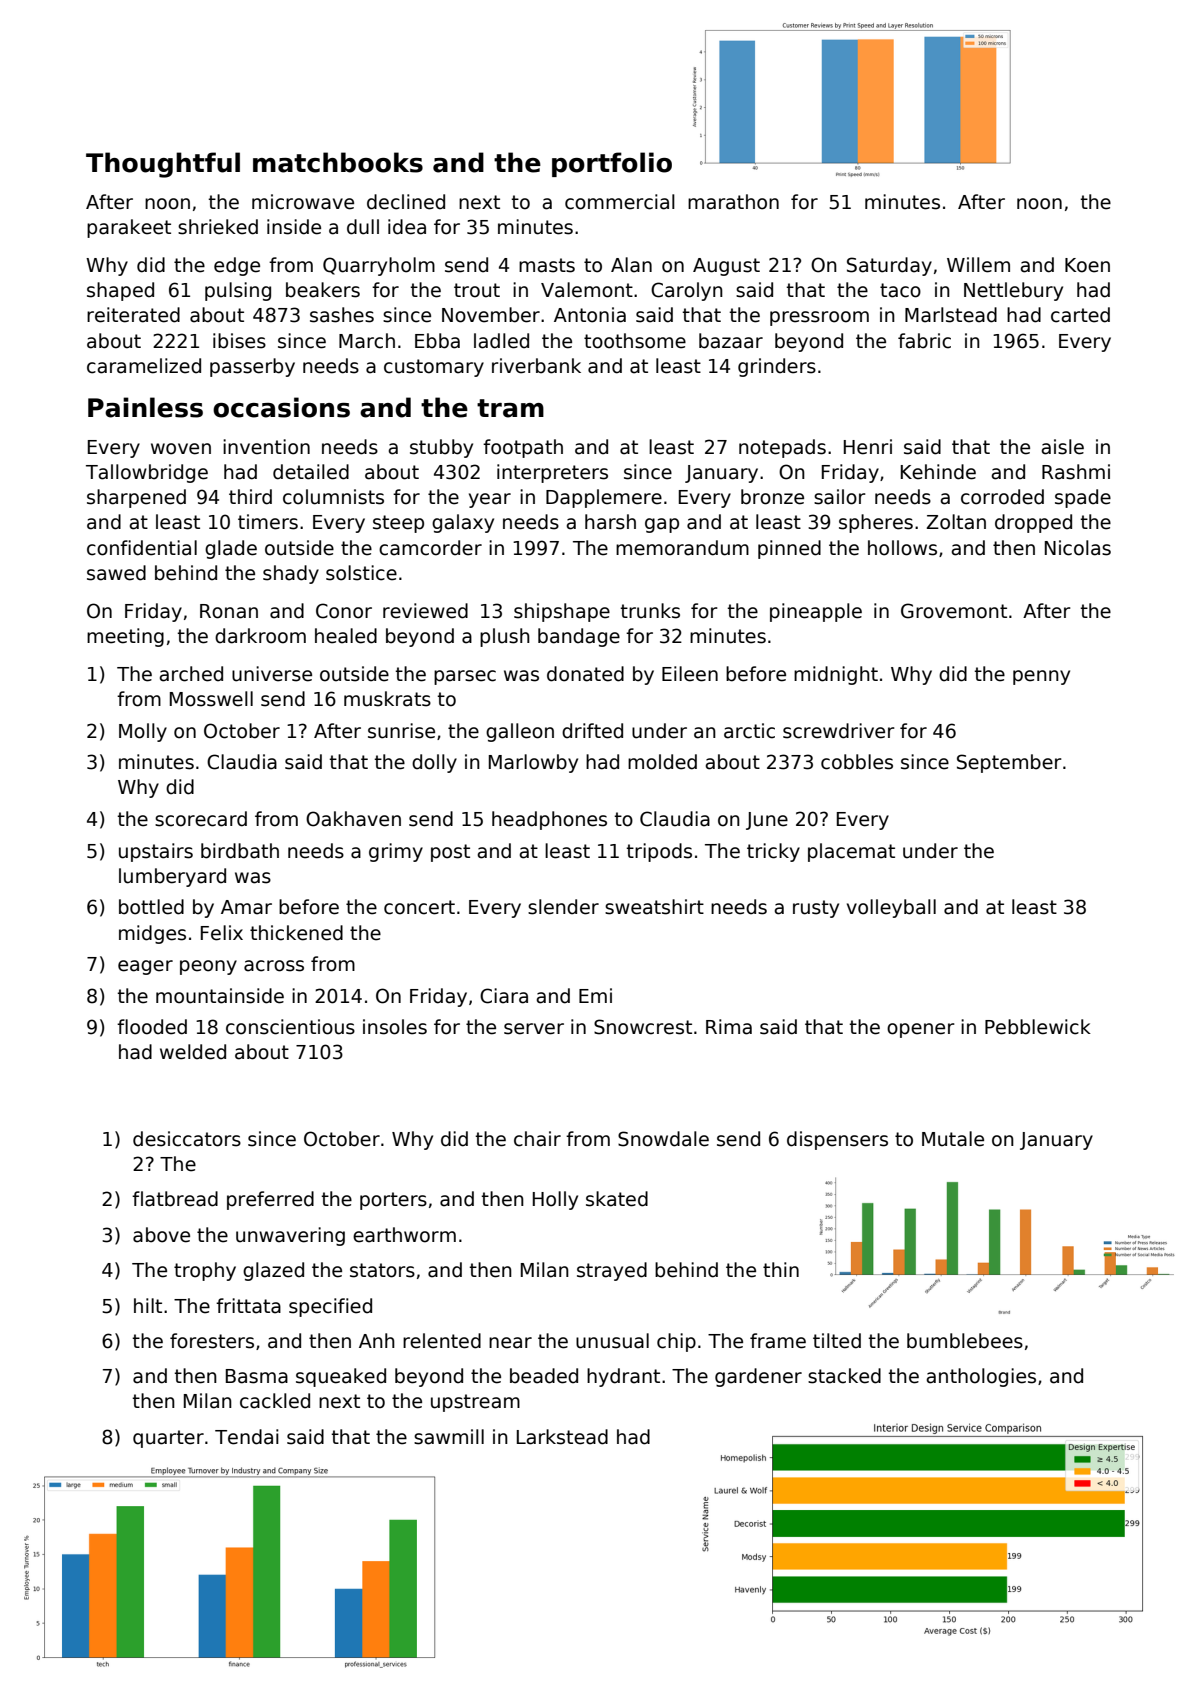 This image has width=1198, height=1695. I want to click on Pebblewick, so click(1038, 1027).
